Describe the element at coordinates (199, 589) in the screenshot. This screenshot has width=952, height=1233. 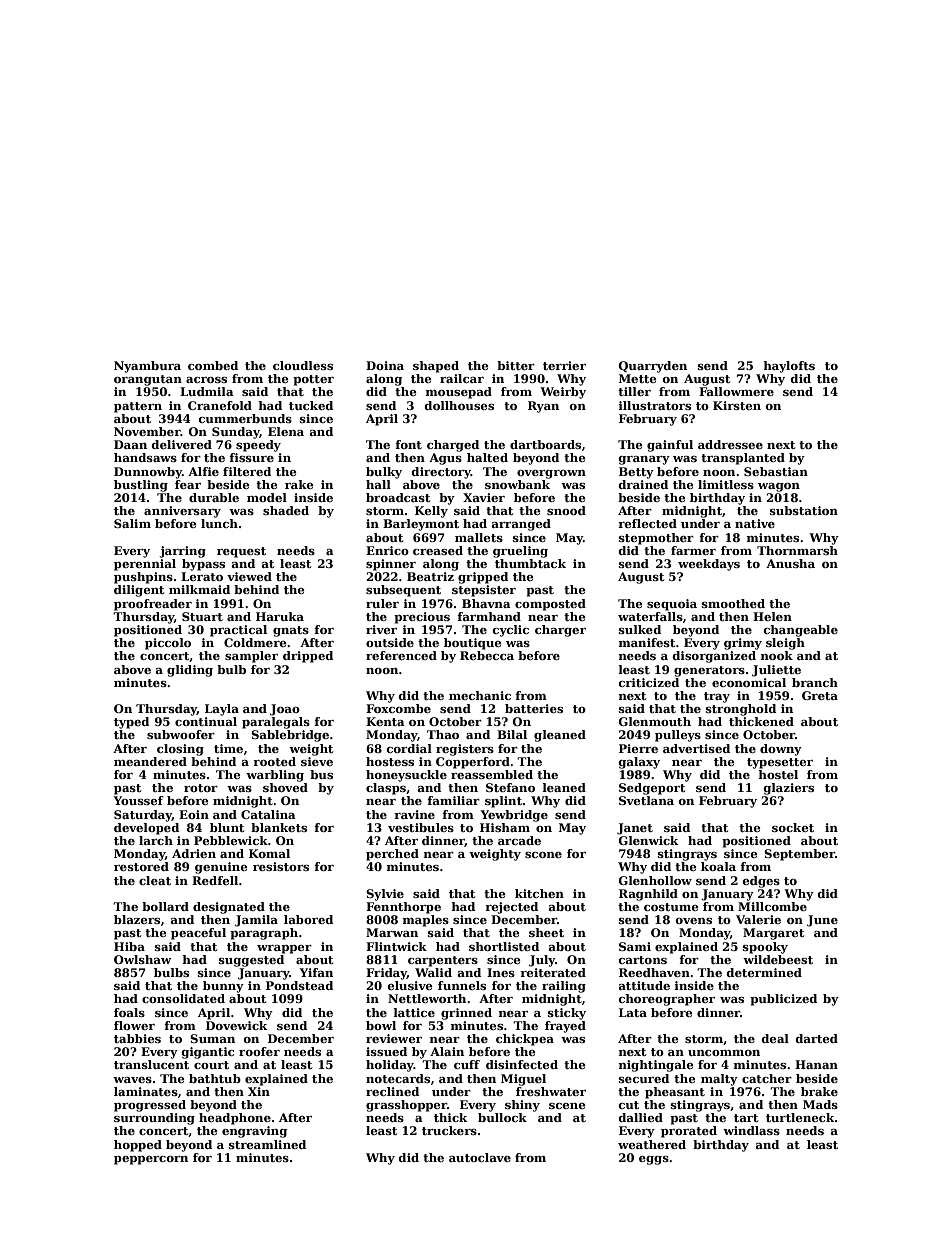
I see `milkmaid` at that location.
